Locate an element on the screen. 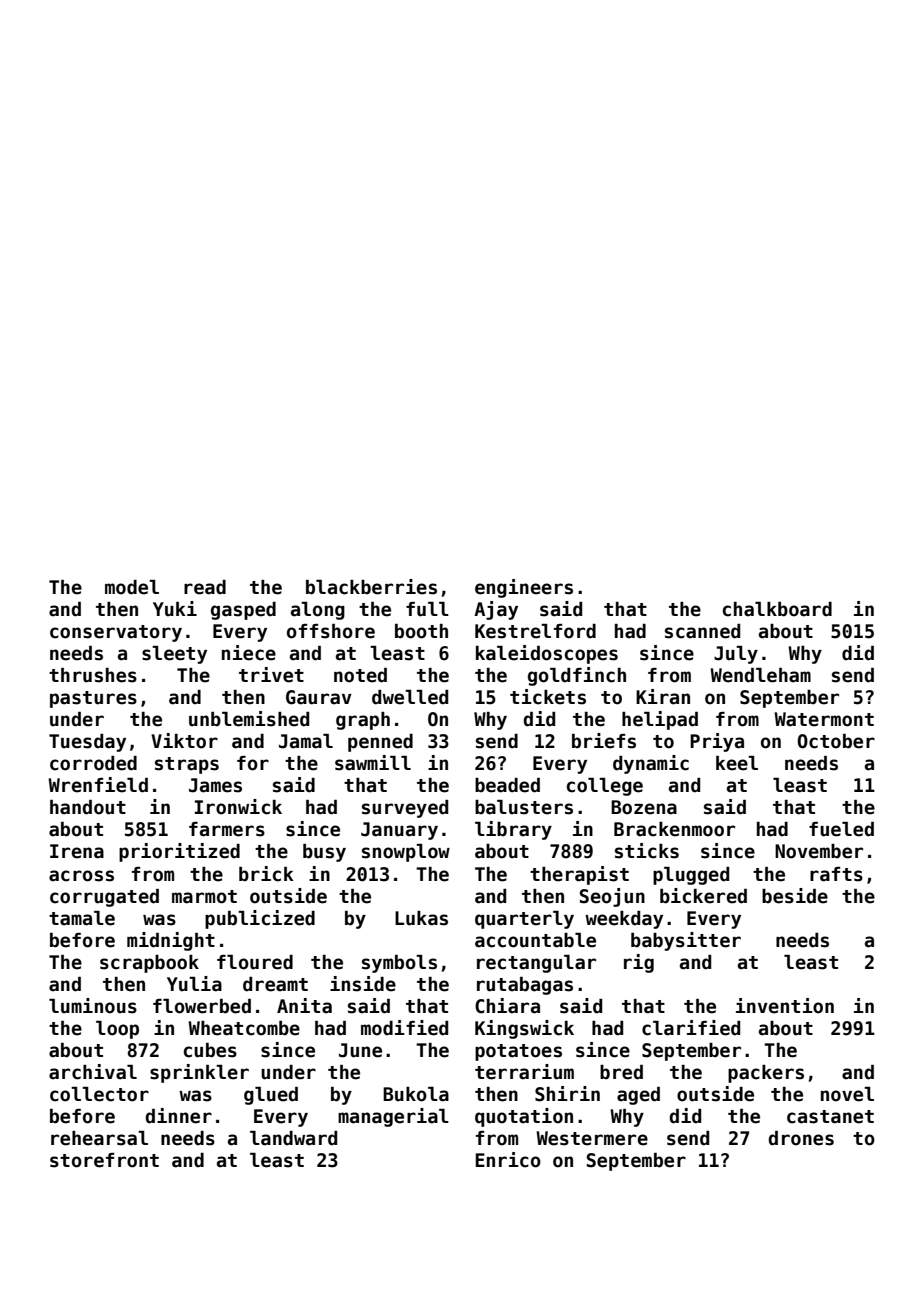  loop is located at coordinates (117, 1030).
